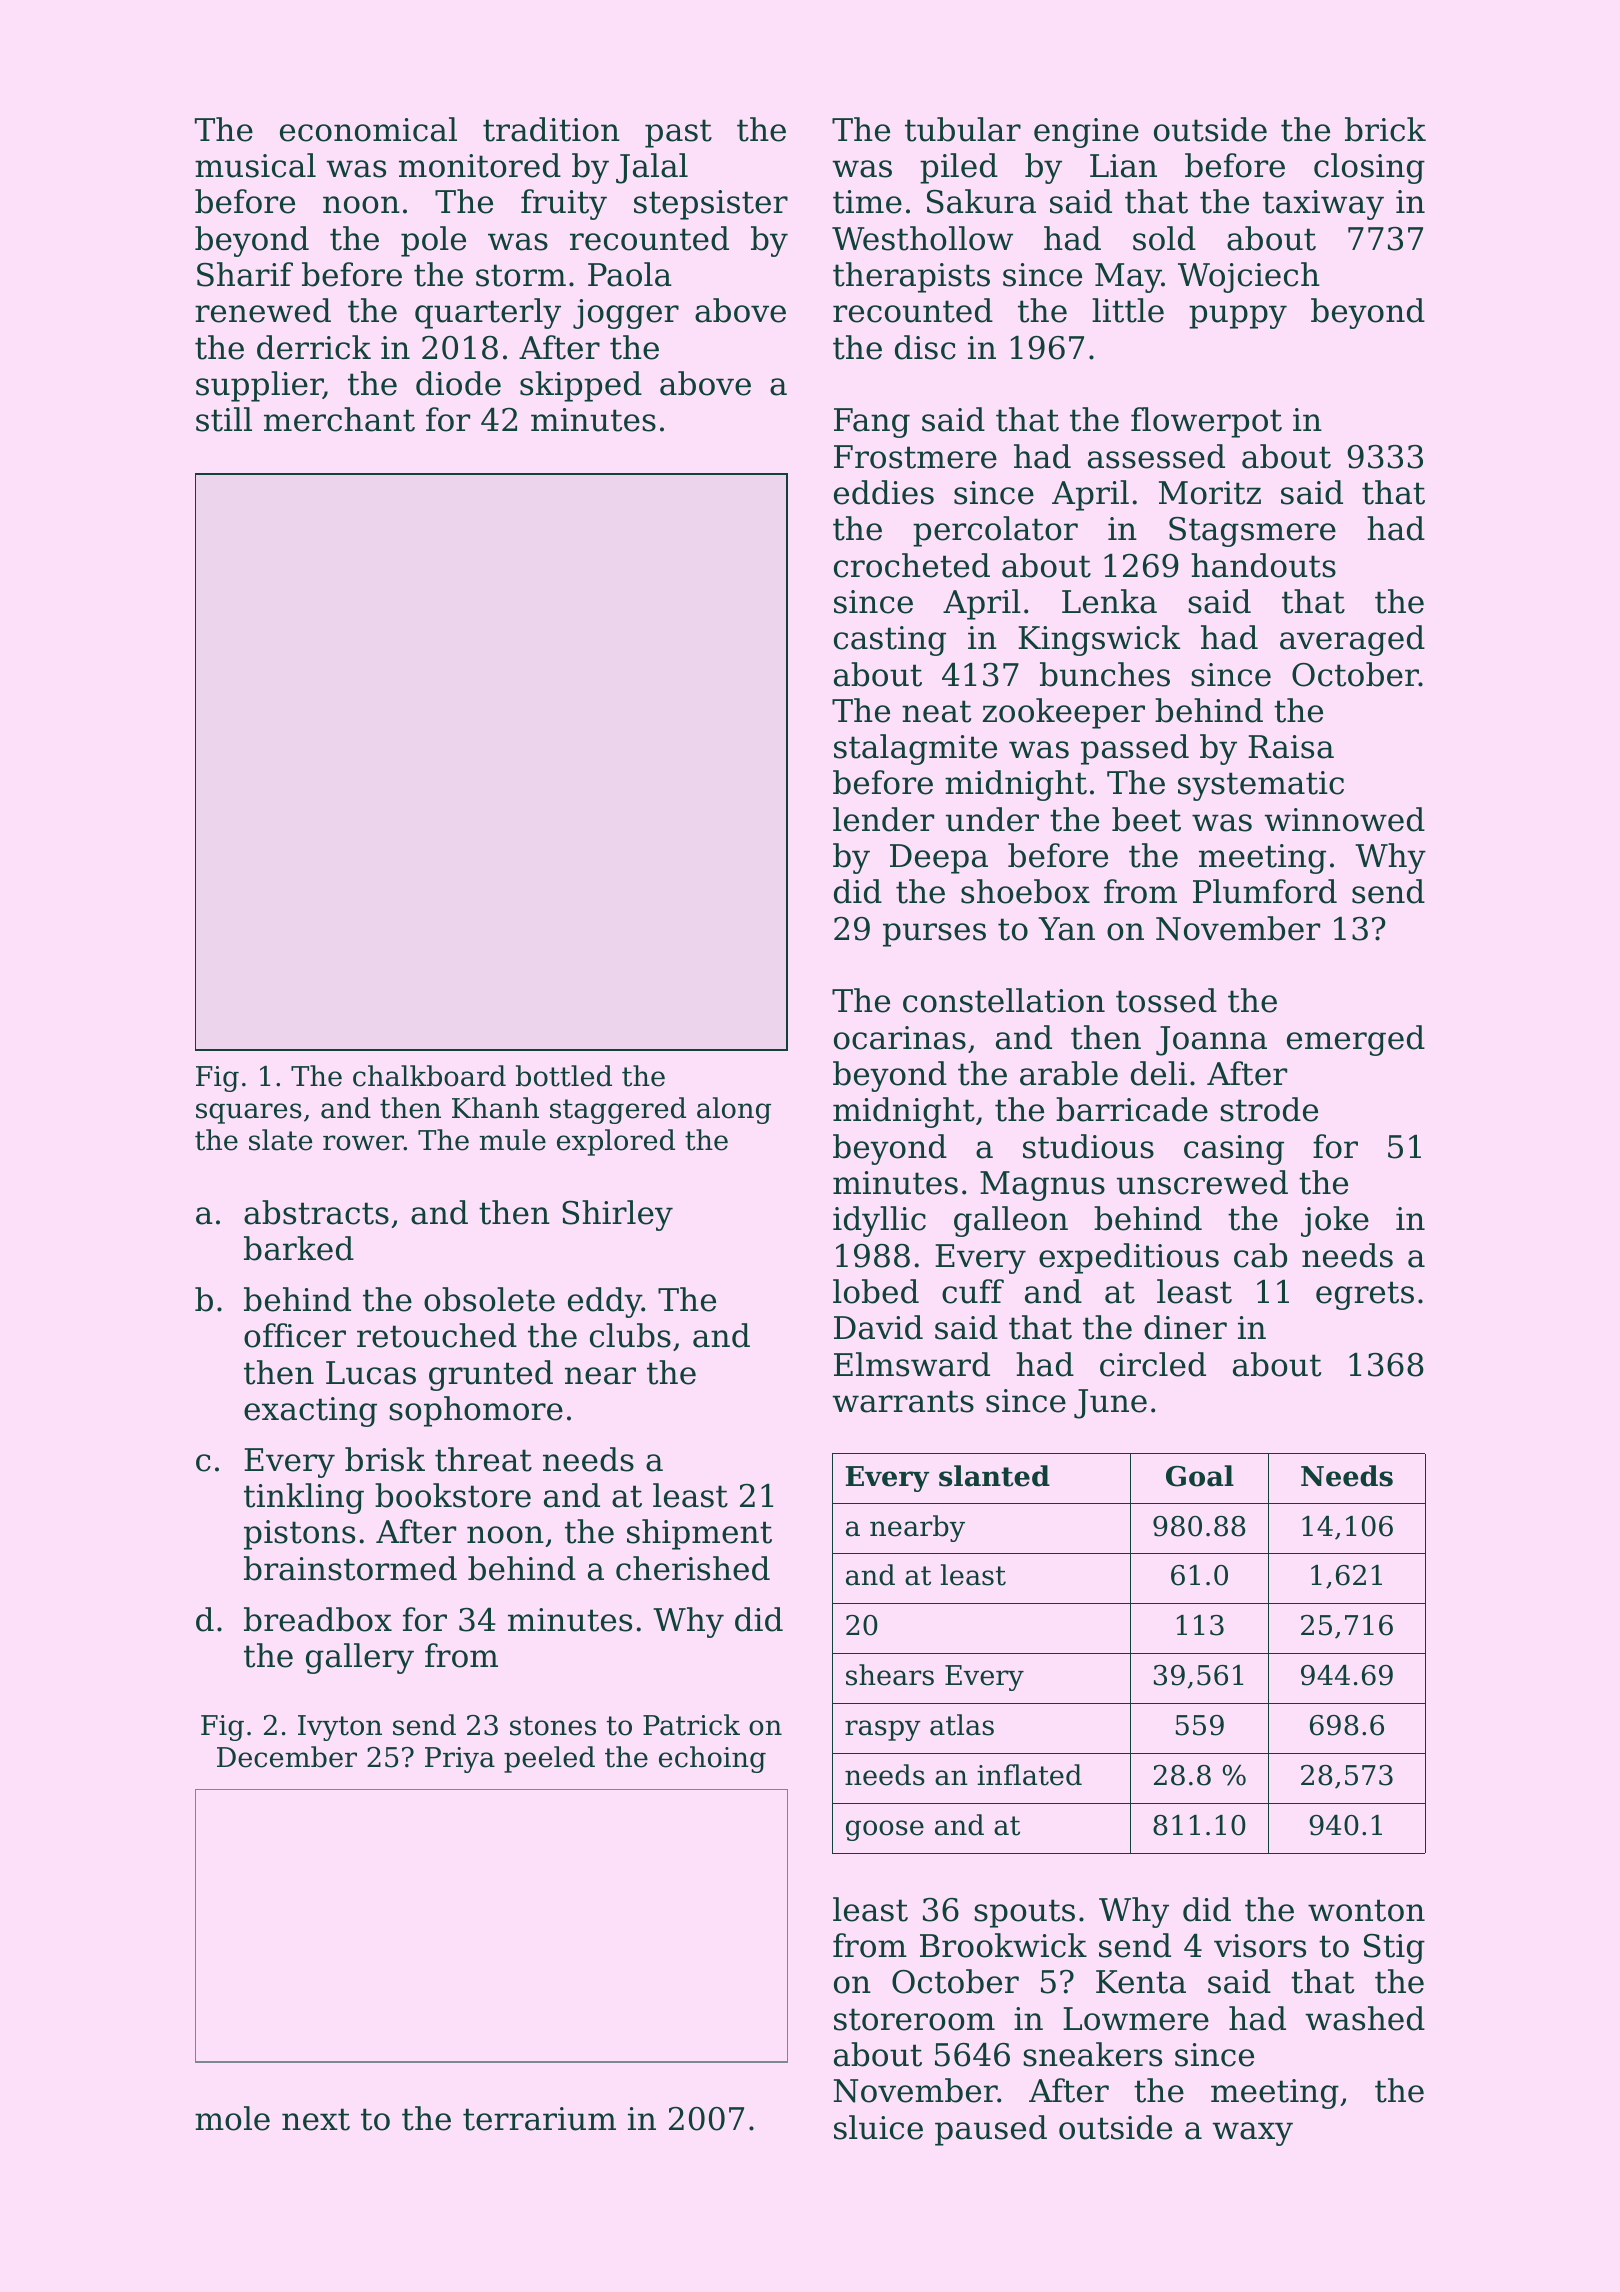  What do you see at coordinates (1344, 819) in the document?
I see `winnowed` at bounding box center [1344, 819].
